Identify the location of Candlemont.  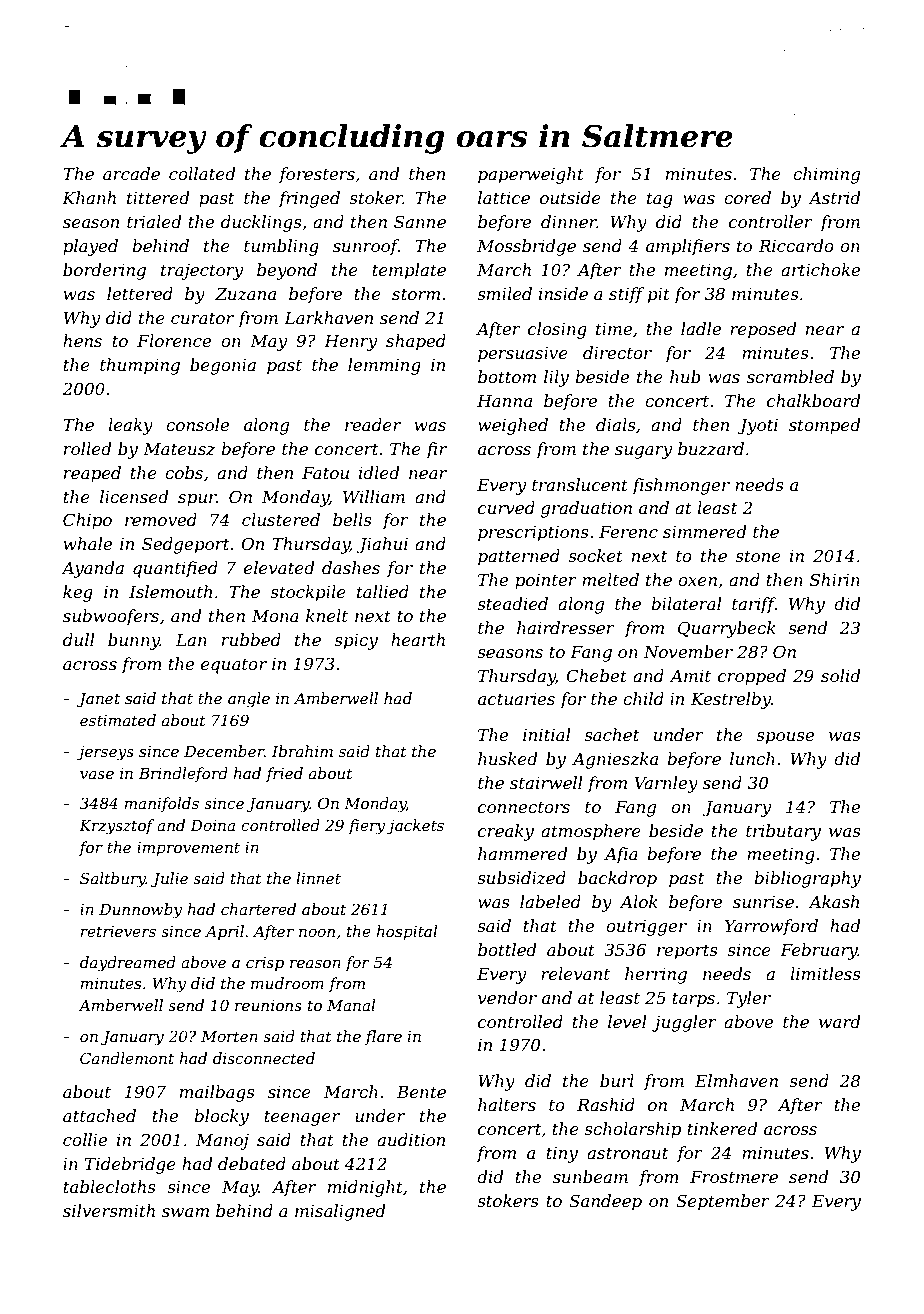
(127, 1058).
